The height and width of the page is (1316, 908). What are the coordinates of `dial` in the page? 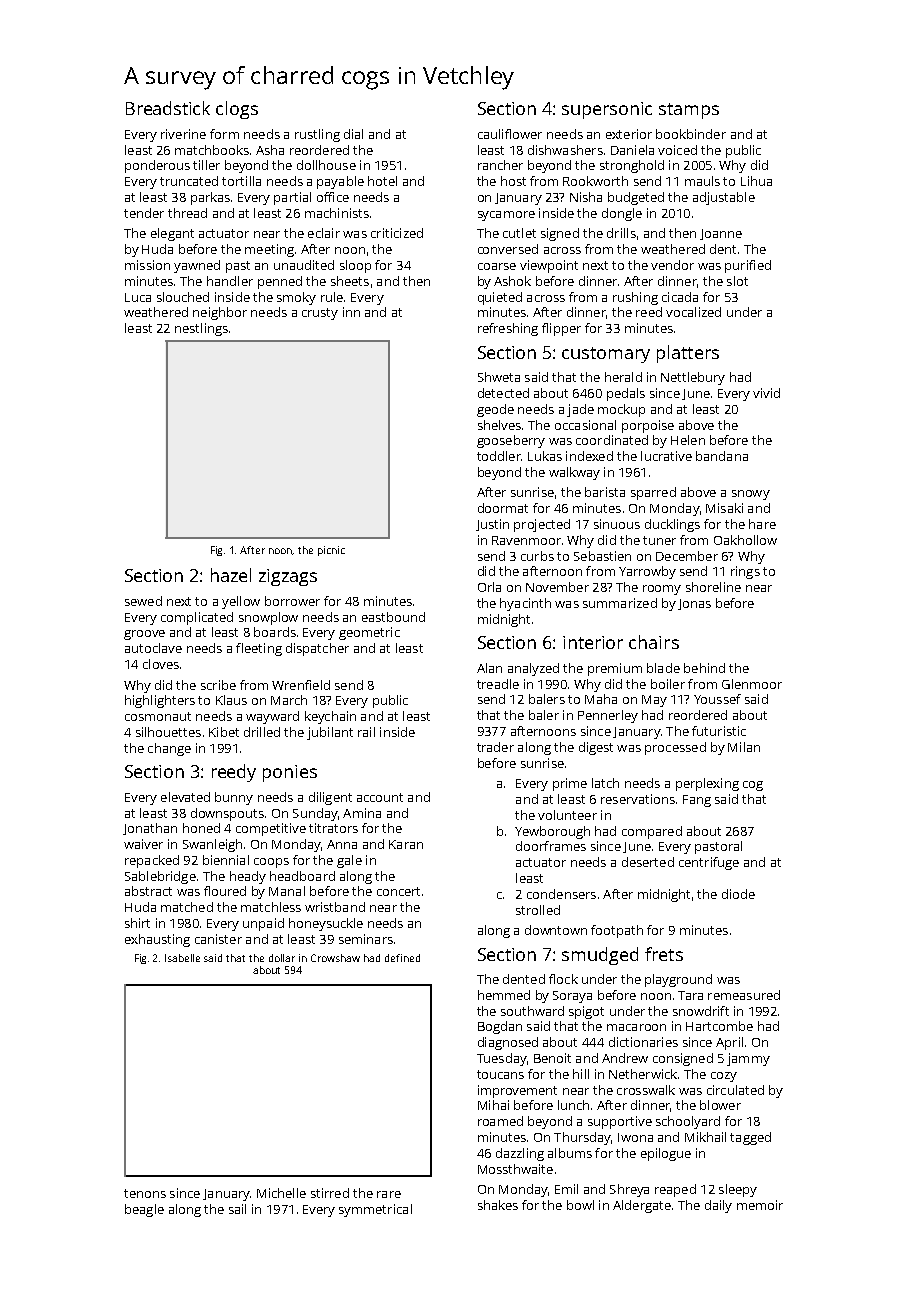 It's located at (353, 134).
